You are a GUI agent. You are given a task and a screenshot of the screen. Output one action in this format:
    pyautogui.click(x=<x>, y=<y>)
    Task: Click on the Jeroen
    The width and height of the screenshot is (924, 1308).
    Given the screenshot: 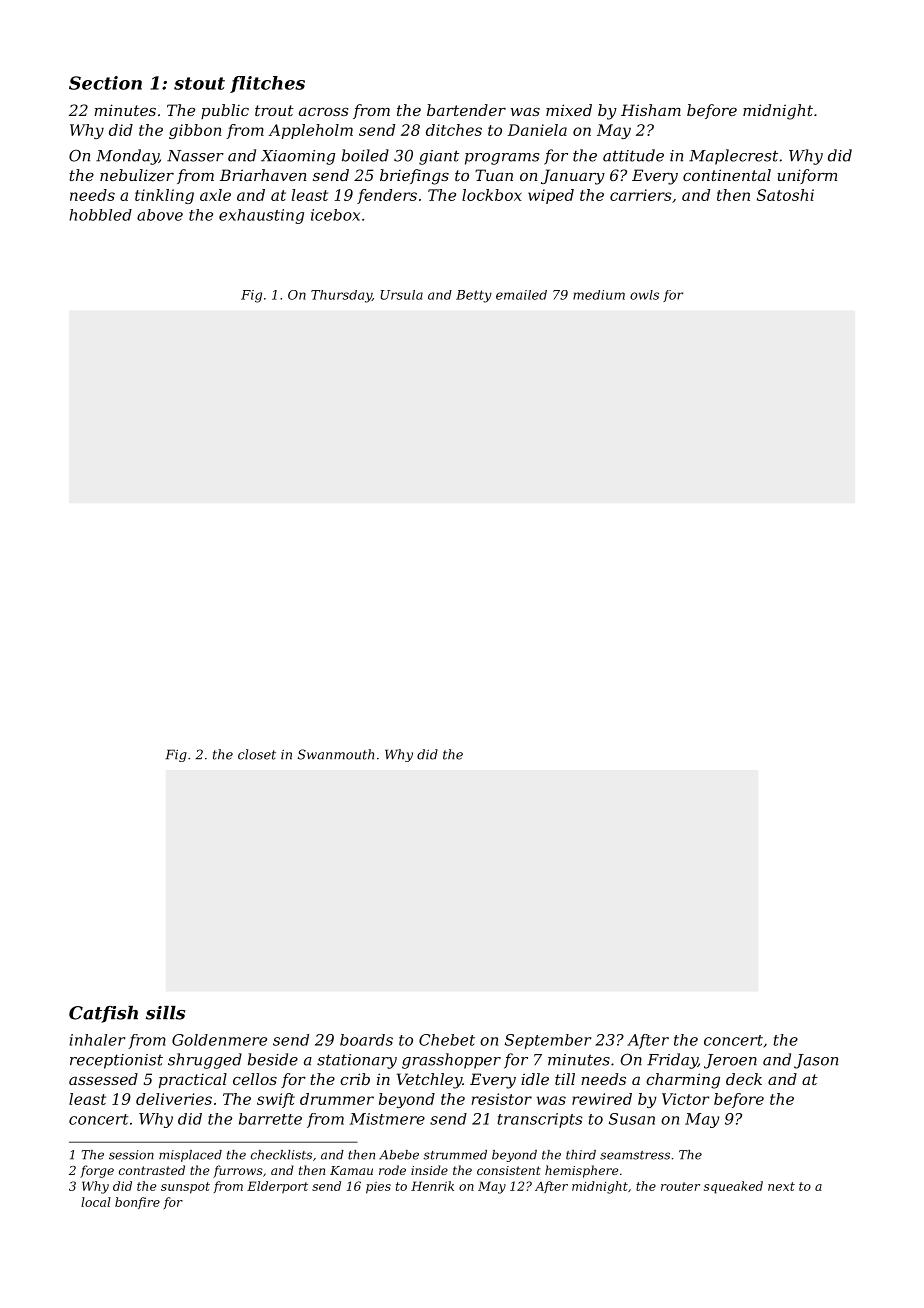 What is the action you would take?
    pyautogui.click(x=730, y=1061)
